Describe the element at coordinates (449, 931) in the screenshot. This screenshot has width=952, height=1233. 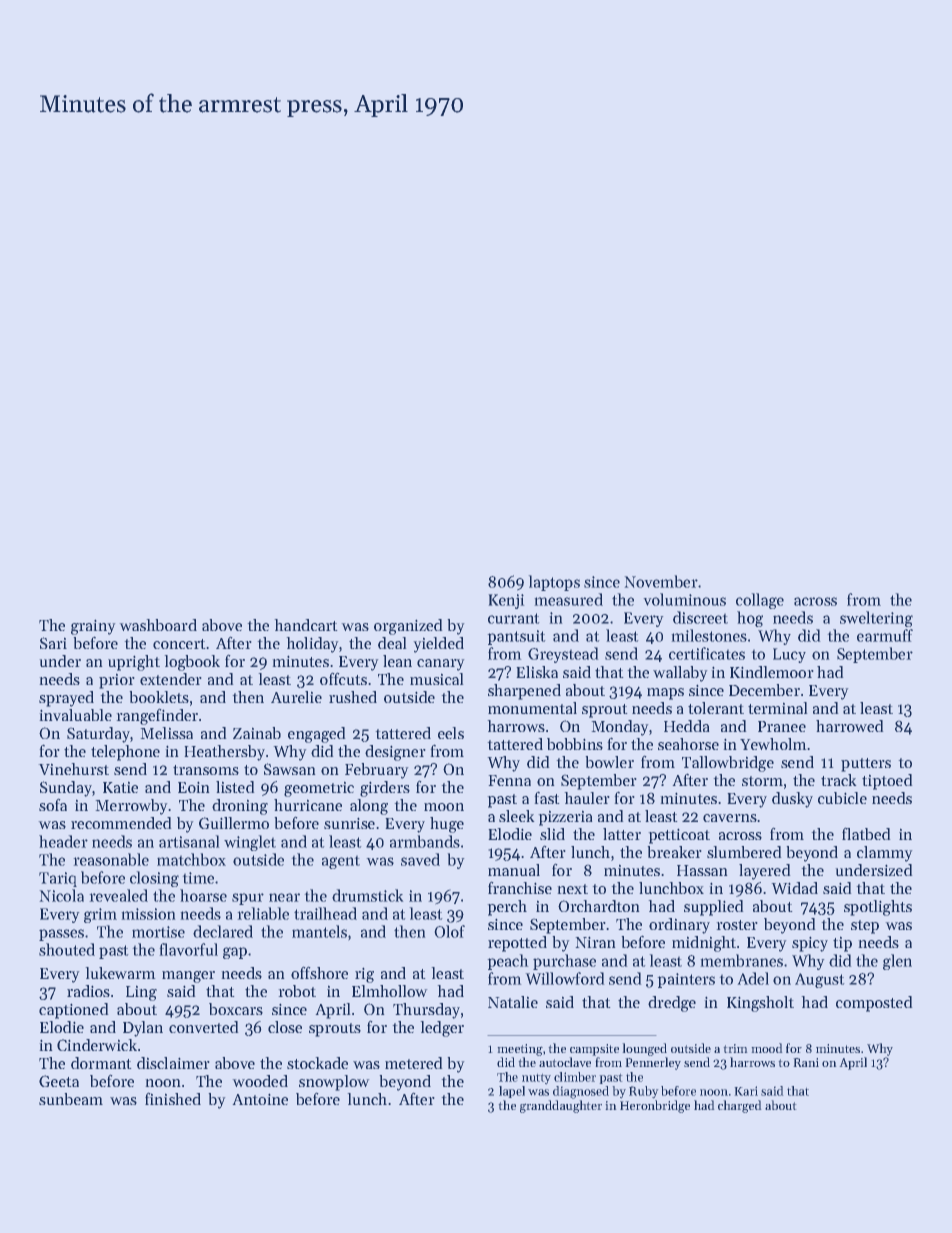
I see `Olof` at that location.
